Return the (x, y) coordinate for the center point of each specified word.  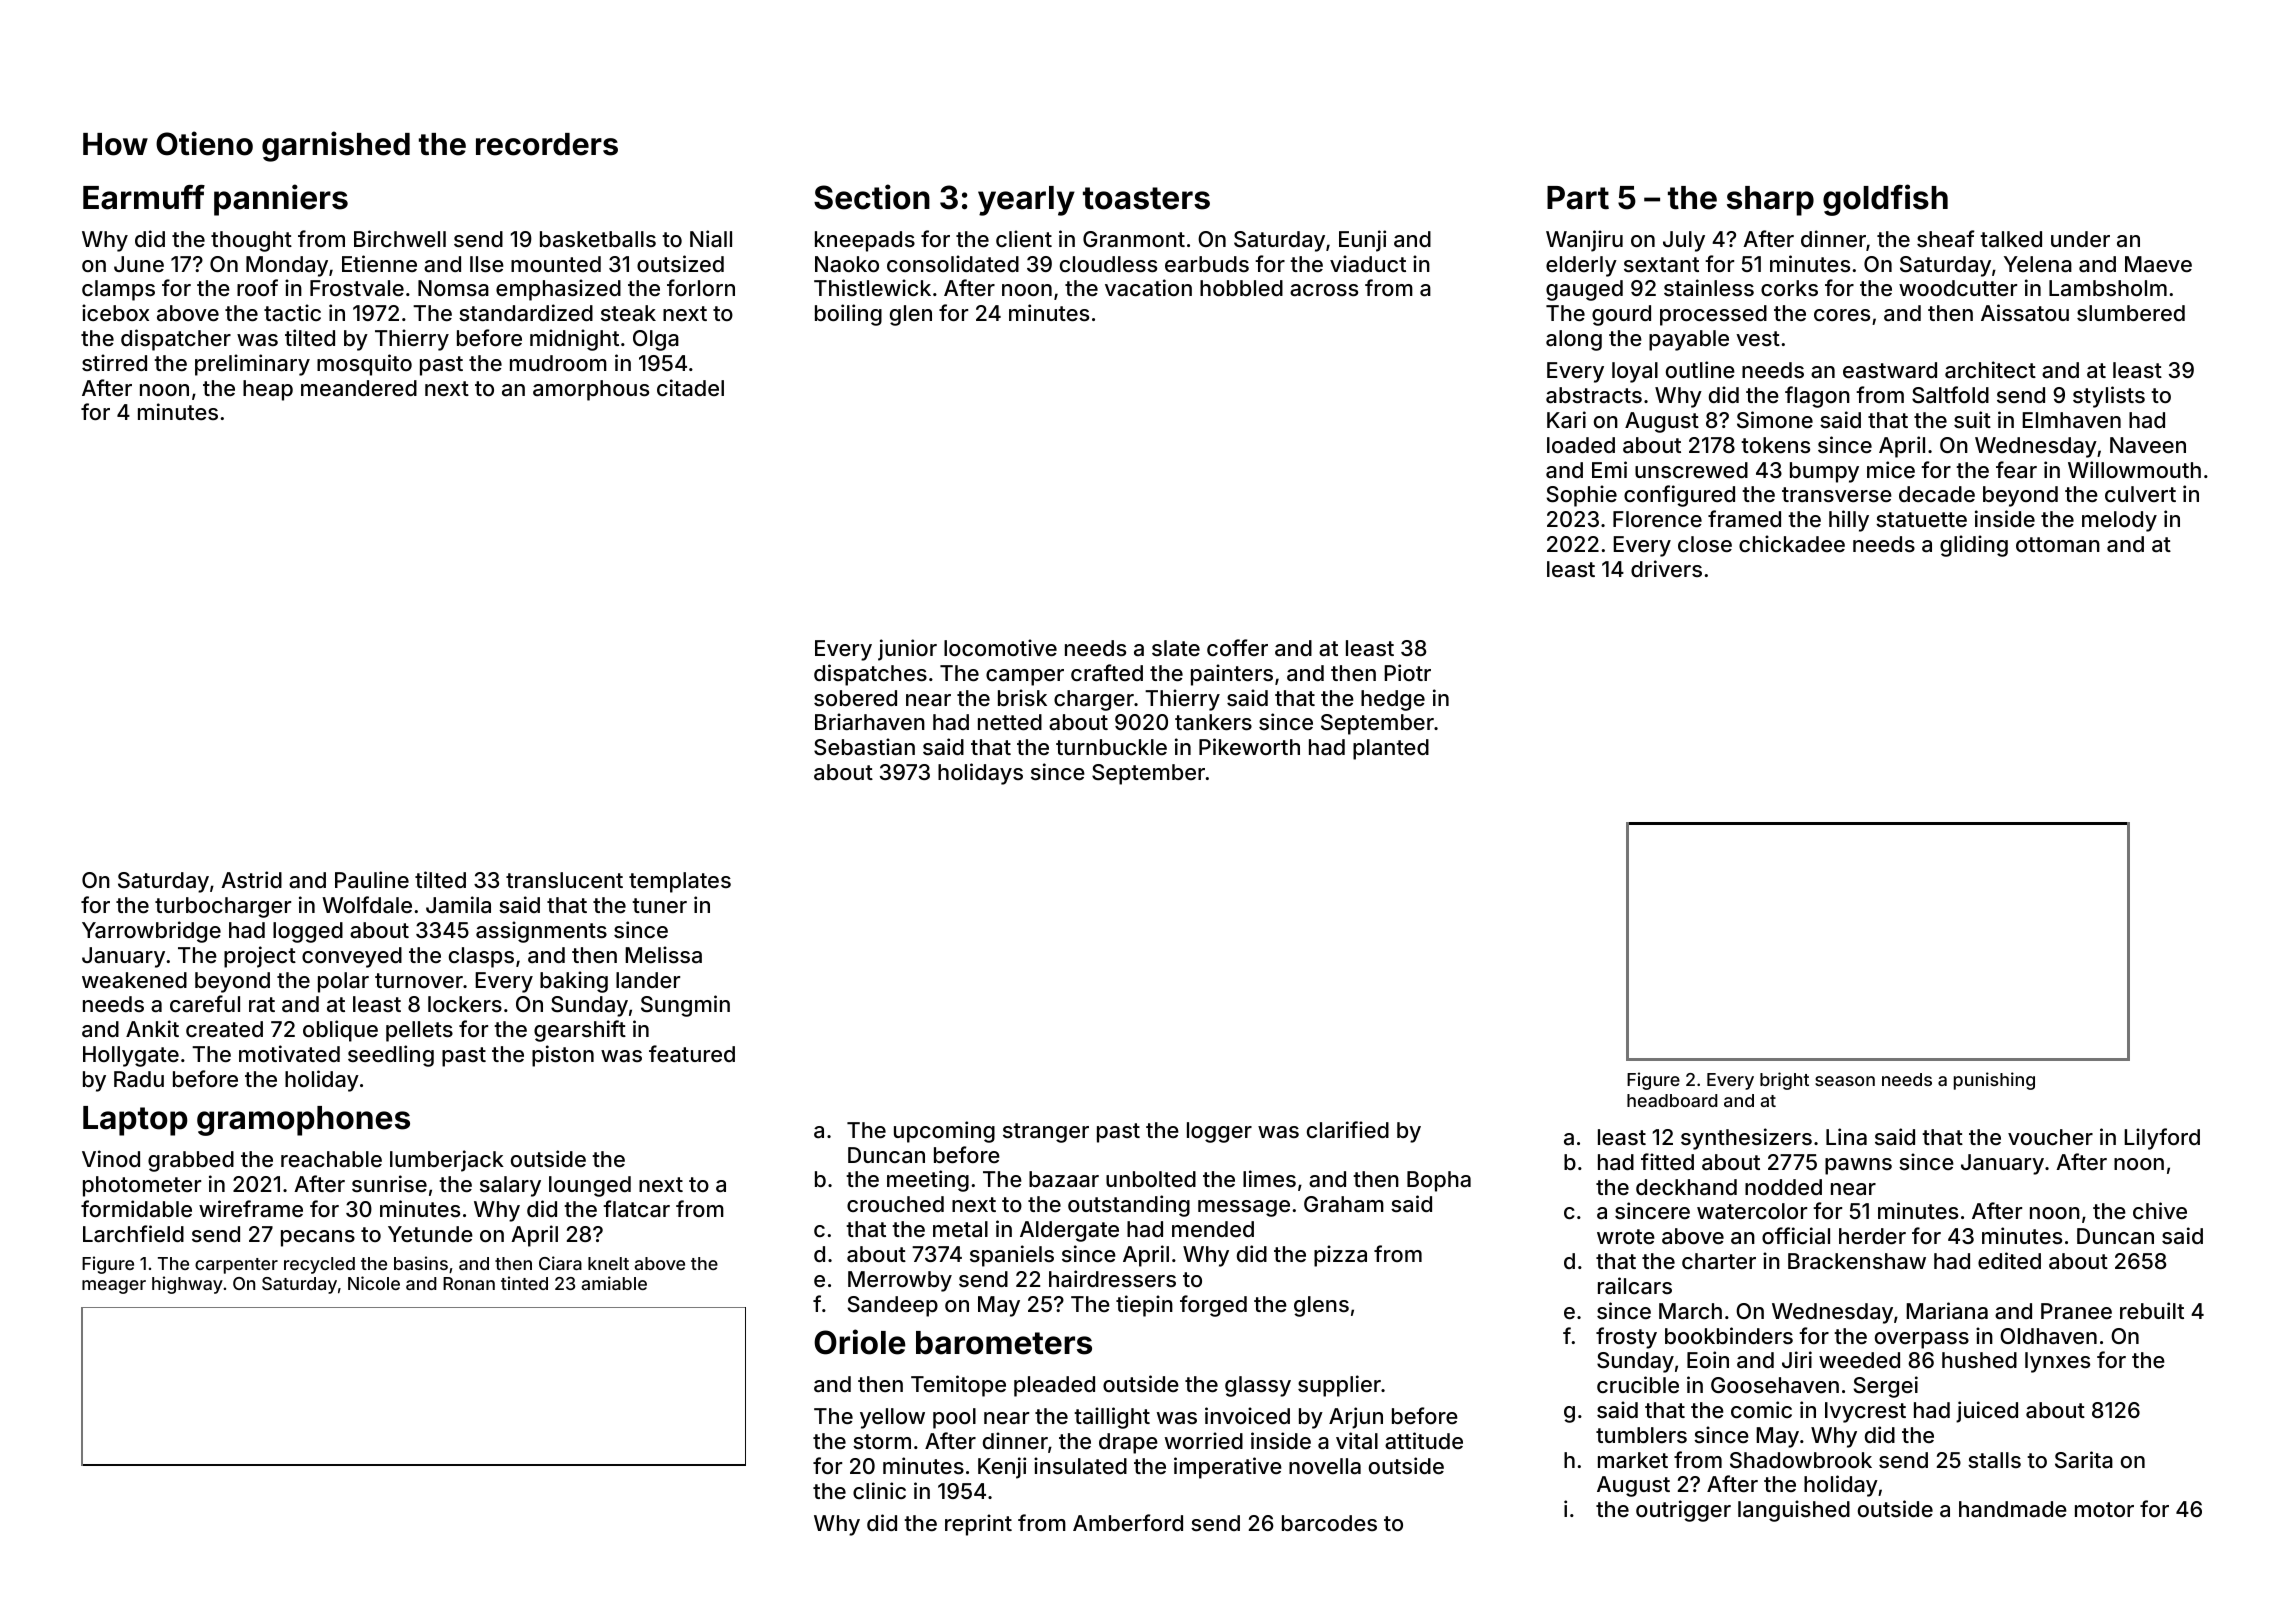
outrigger (1683, 1511)
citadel (690, 388)
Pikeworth (1249, 746)
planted (1391, 749)
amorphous (591, 390)
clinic (879, 1490)
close (1705, 544)
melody (2119, 521)
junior (907, 650)
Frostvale (357, 288)
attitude (1424, 1441)
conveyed (352, 957)
